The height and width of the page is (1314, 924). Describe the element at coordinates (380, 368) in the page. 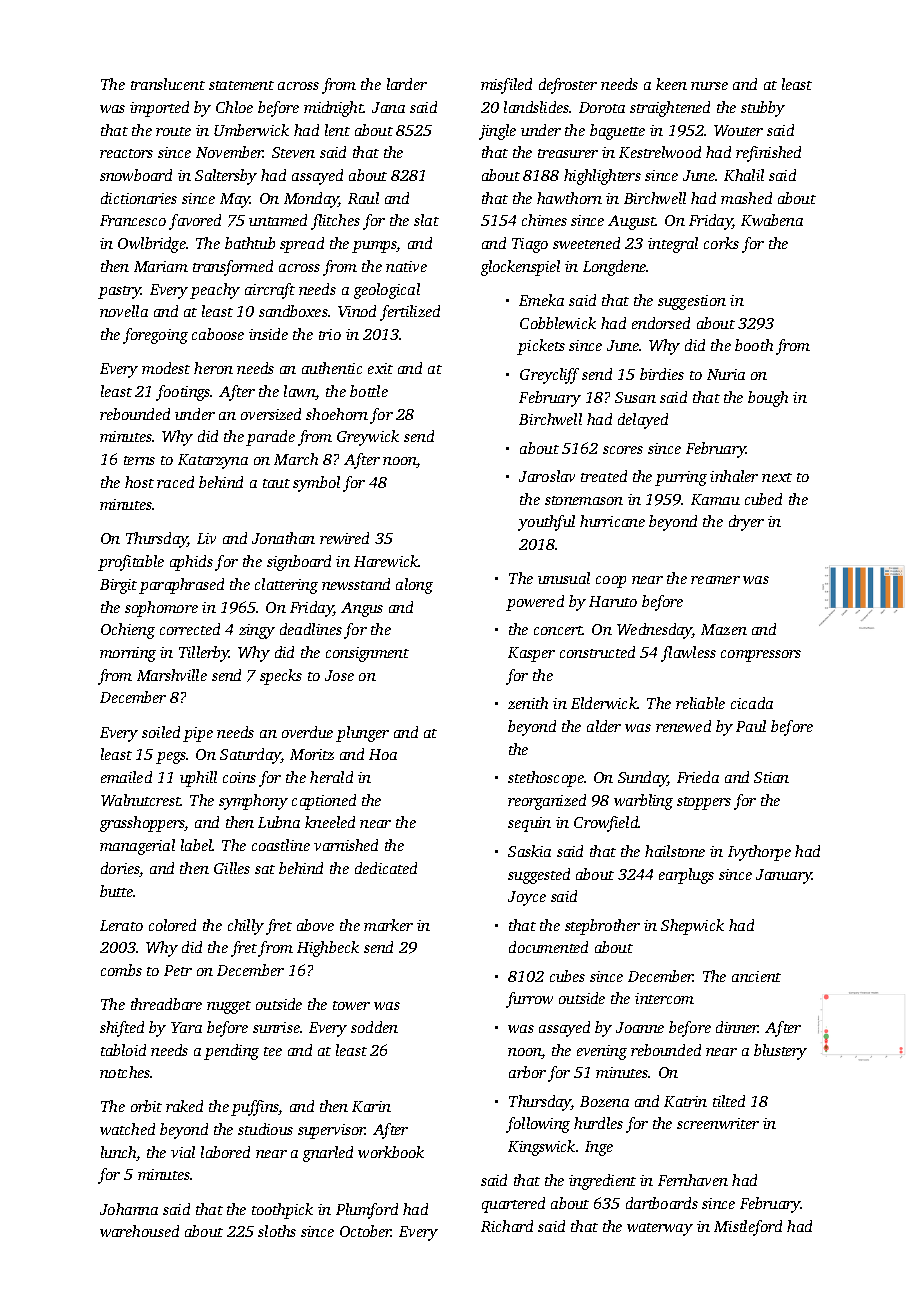

I see `exit` at that location.
